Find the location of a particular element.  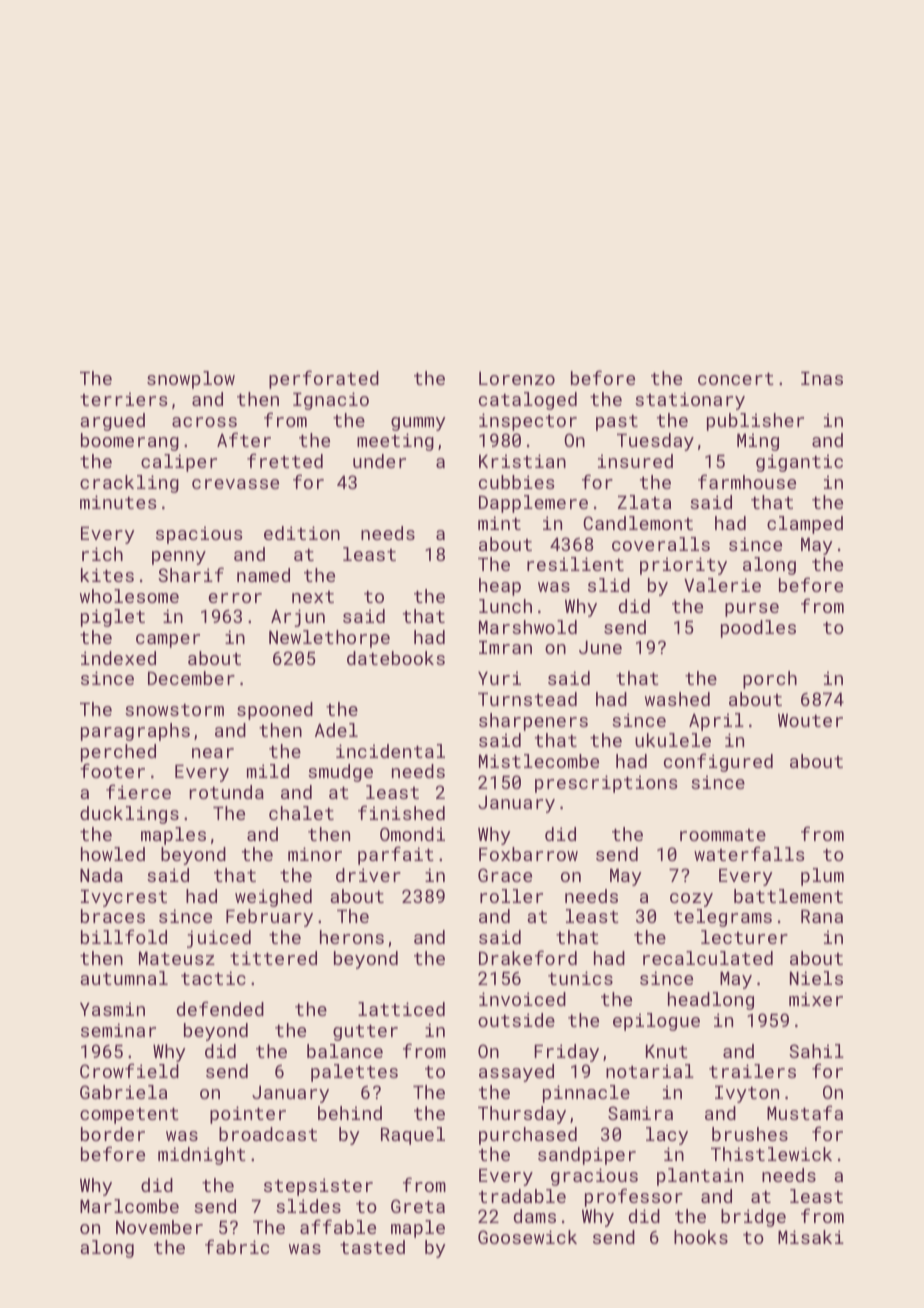

Mistlecombe is located at coordinates (539, 761).
